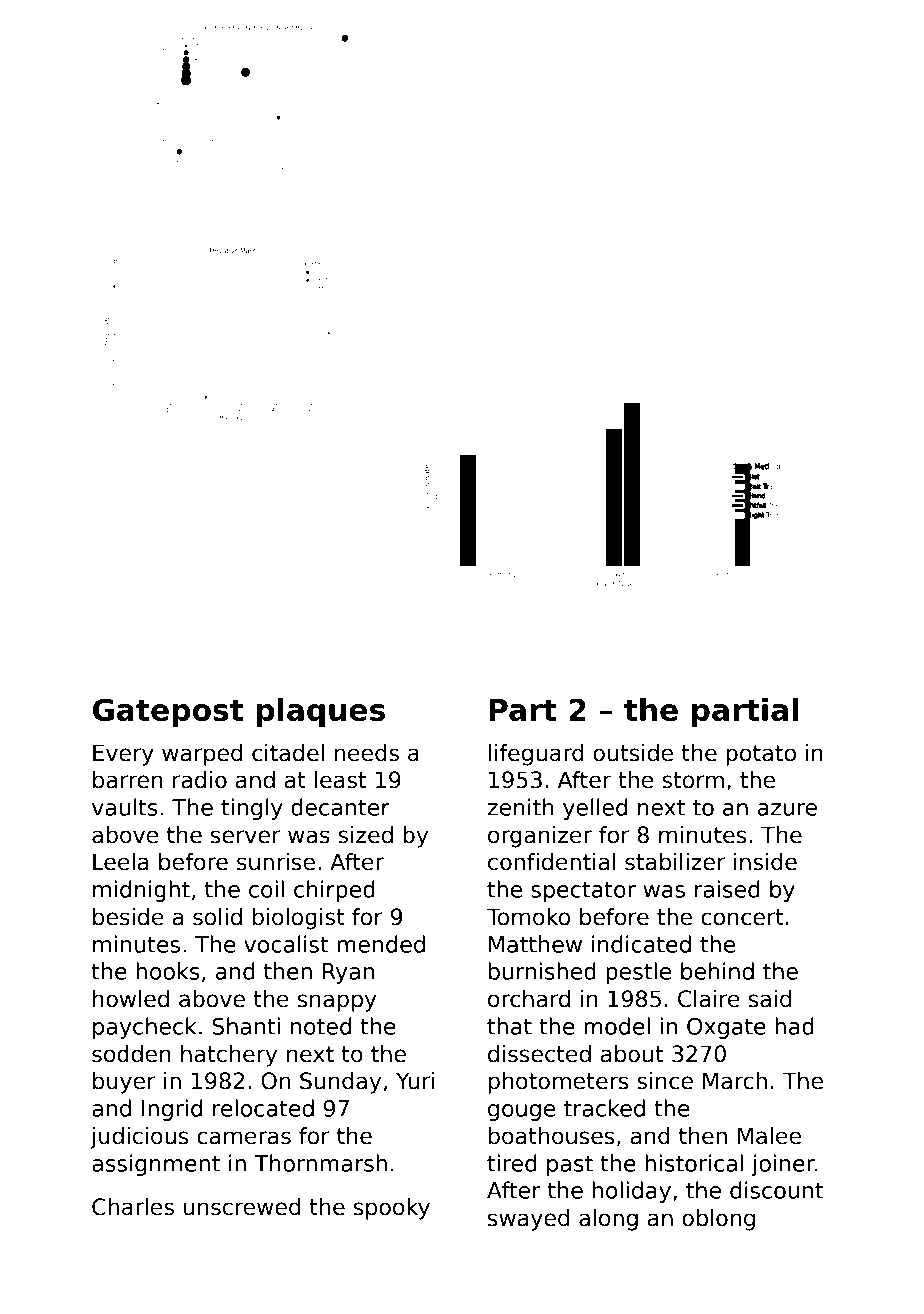  What do you see at coordinates (202, 755) in the screenshot?
I see `warped` at bounding box center [202, 755].
